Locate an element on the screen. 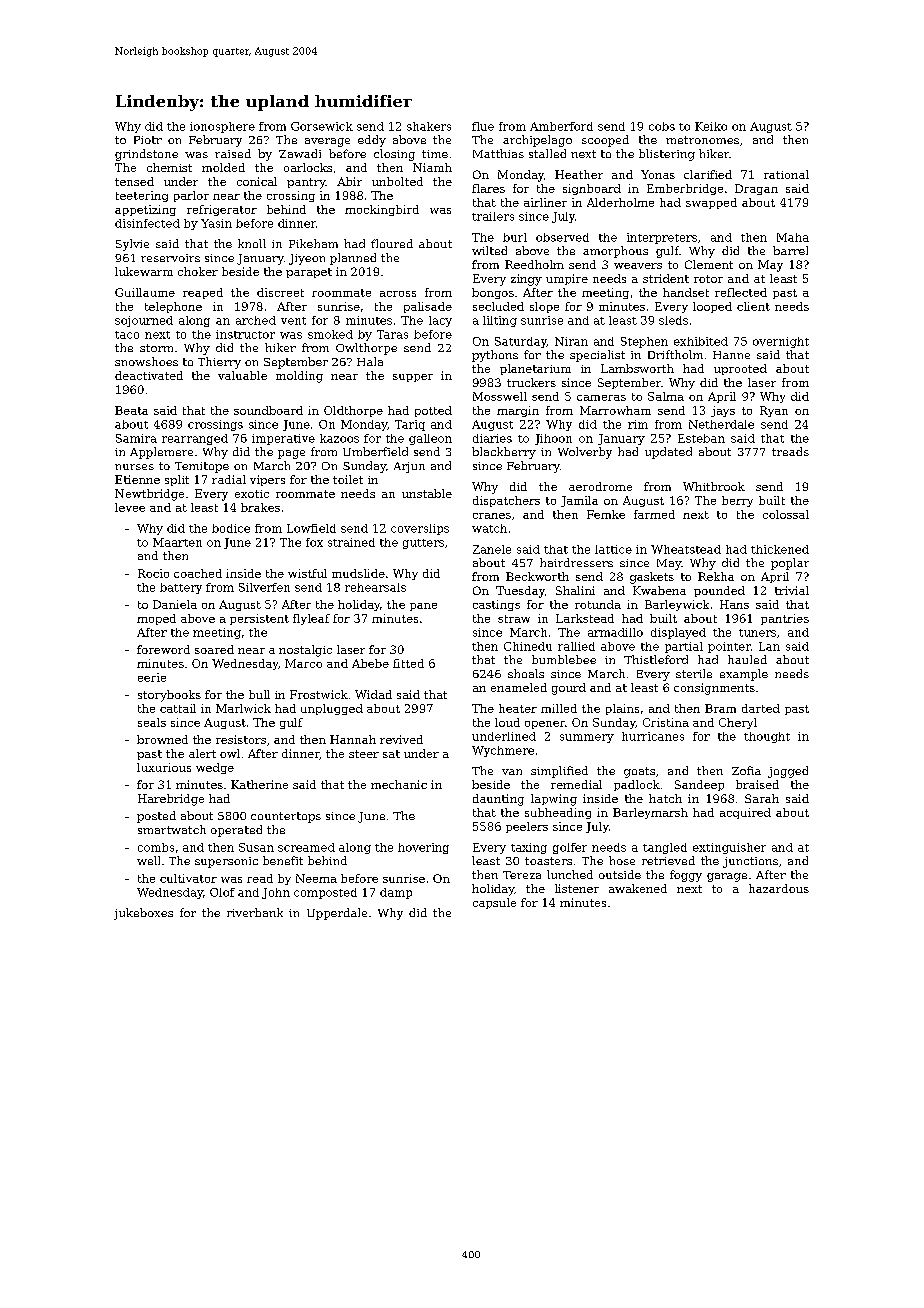 This screenshot has width=924, height=1308. eerie is located at coordinates (152, 677).
